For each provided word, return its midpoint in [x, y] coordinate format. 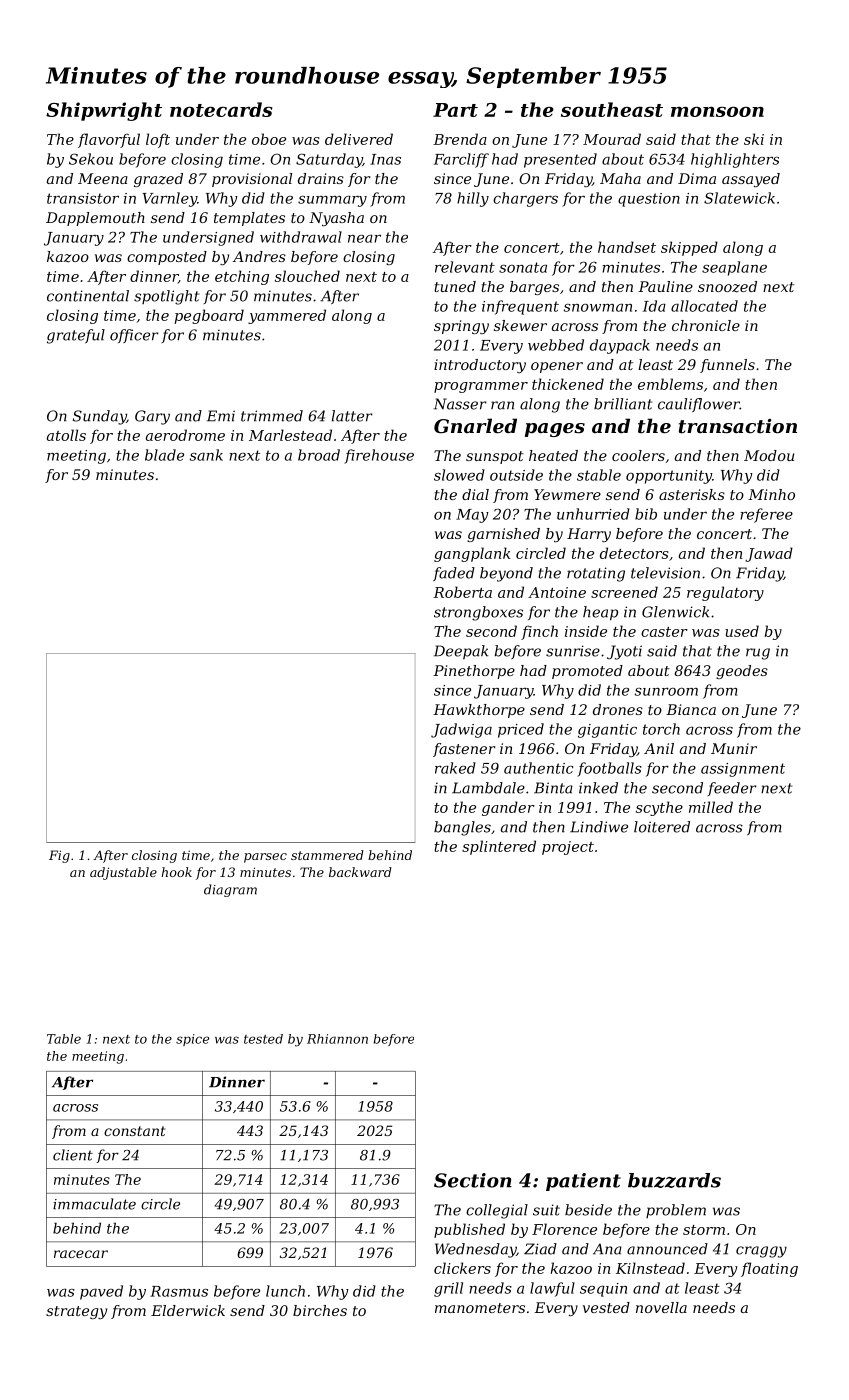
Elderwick [188, 1310]
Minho [771, 494]
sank [206, 455]
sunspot [495, 457]
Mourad [612, 139]
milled [711, 807]
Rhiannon [337, 1039]
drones [618, 709]
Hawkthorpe [479, 711]
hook [176, 872]
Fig [59, 856]
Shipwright [104, 111]
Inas [385, 159]
